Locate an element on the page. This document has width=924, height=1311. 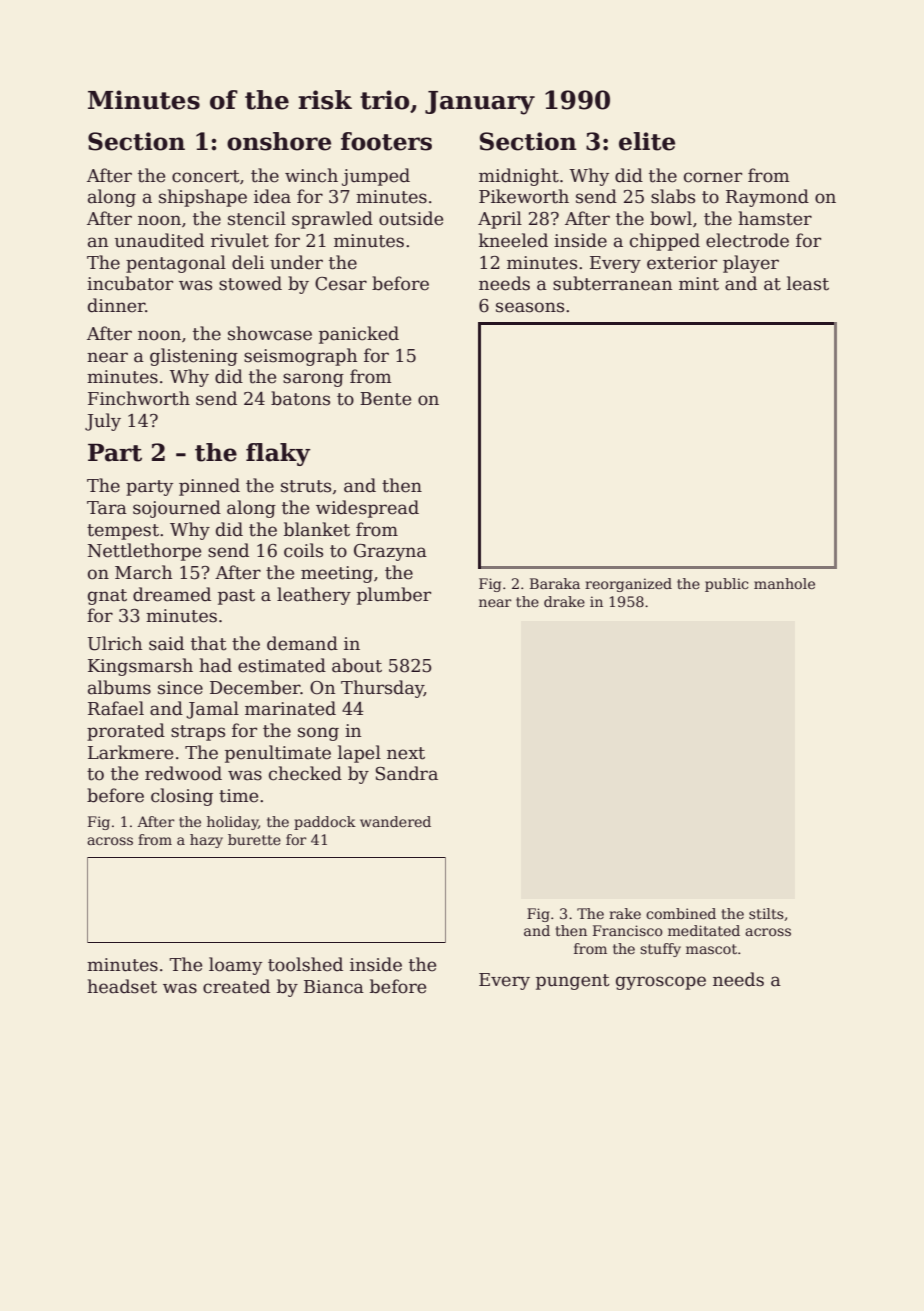
pungent is located at coordinates (573, 982).
